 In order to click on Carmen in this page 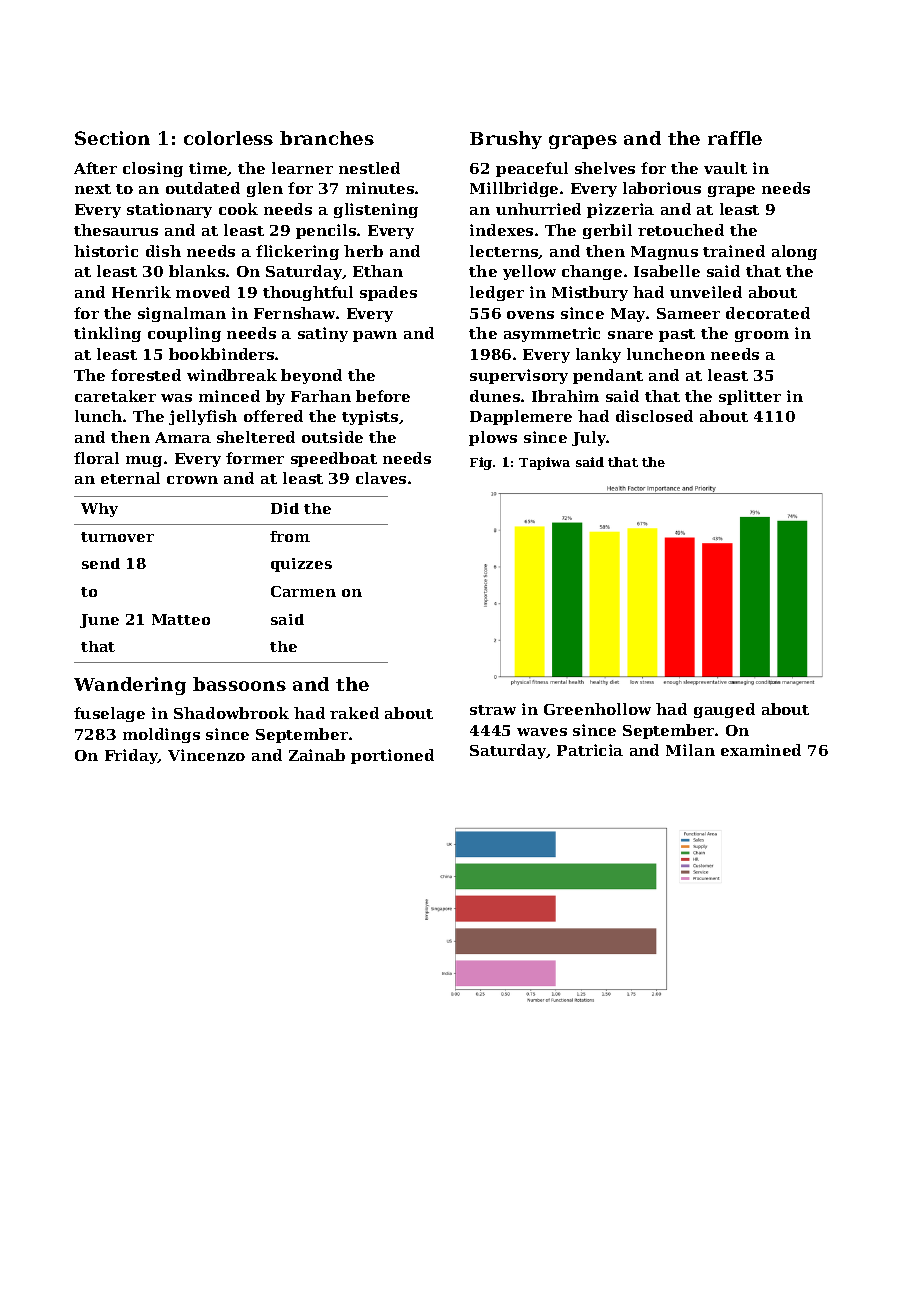, I will do `click(303, 591)`.
